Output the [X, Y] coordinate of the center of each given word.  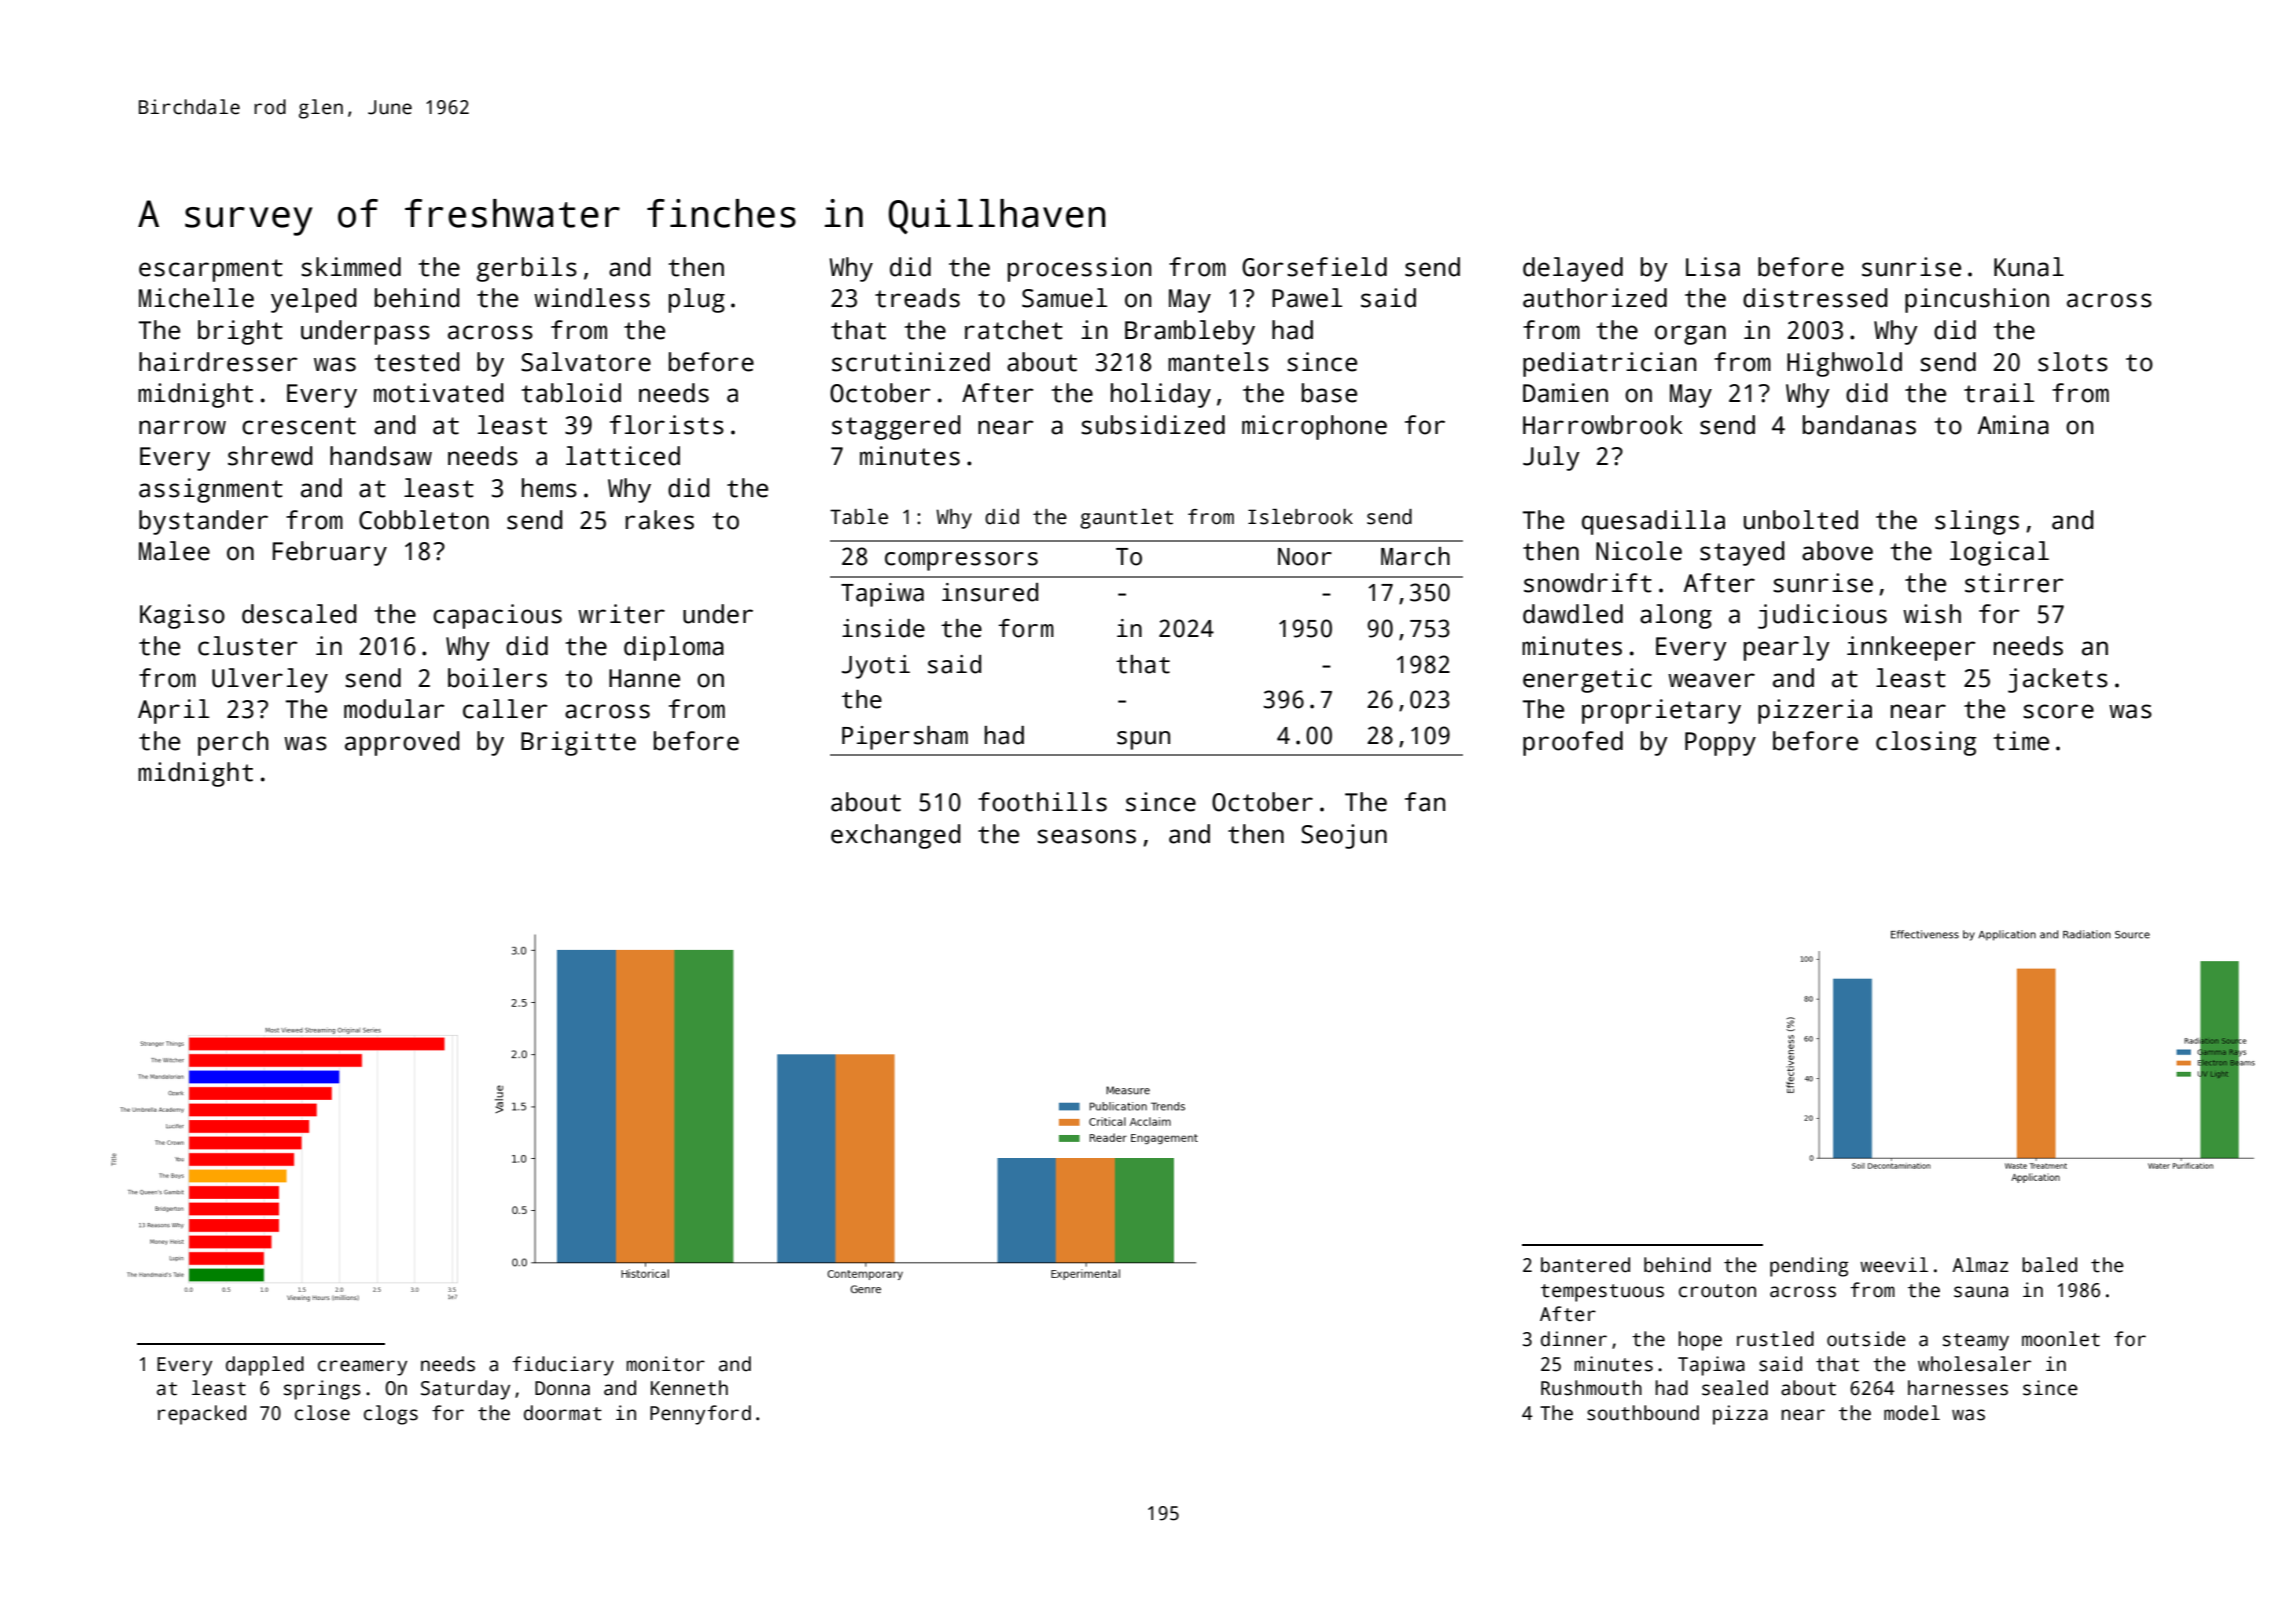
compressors [961, 561]
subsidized [1153, 425]
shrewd [270, 456]
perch [233, 743]
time [2021, 741]
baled [2049, 1265]
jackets [2058, 680]
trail [1999, 393]
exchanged [895, 836]
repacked [202, 1415]
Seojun [1344, 836]
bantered [1585, 1265]
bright [240, 332]
